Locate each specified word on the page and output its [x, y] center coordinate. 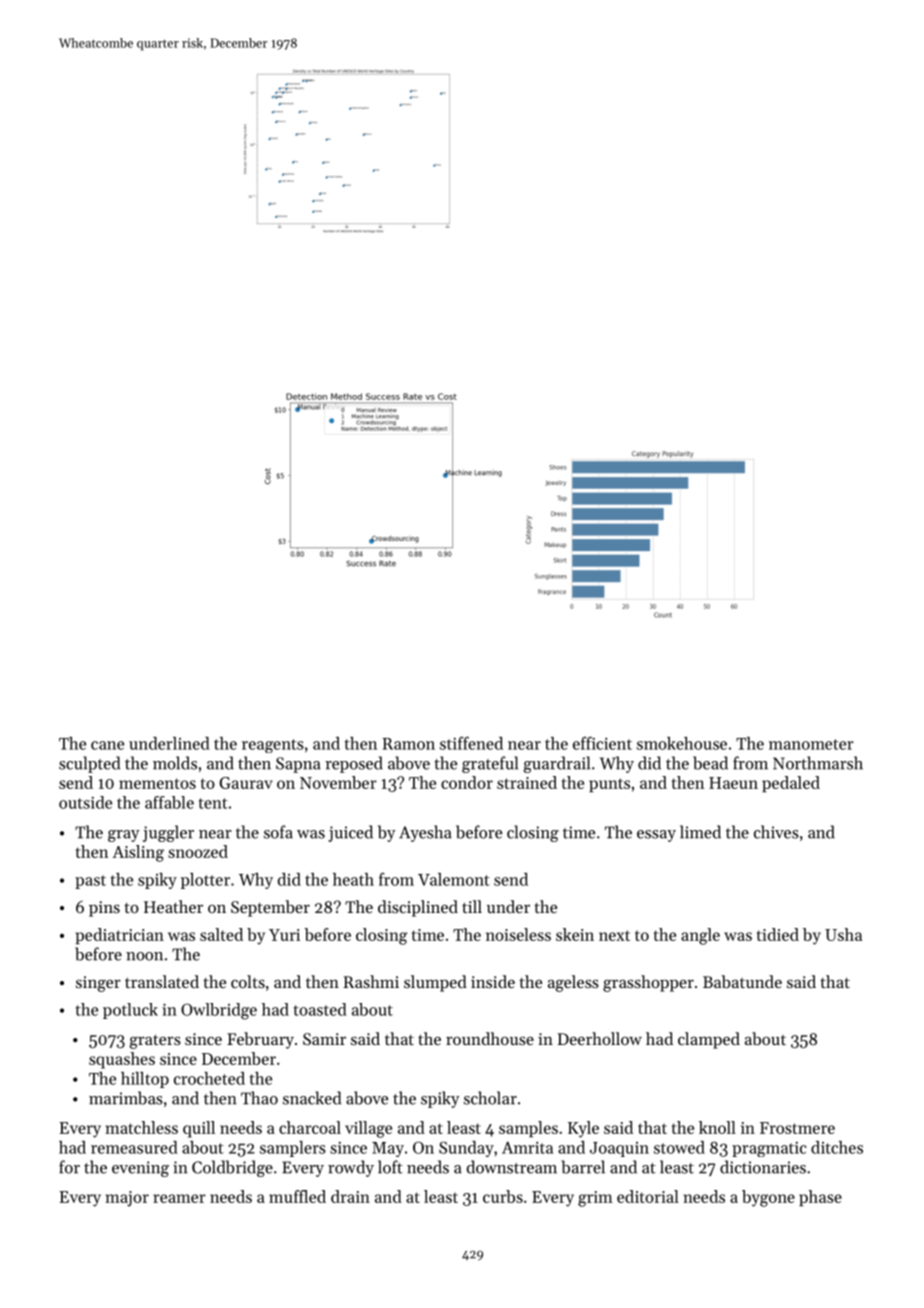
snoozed [198, 851]
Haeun [733, 783]
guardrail [557, 764]
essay [656, 836]
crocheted [209, 1078]
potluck [130, 1011]
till [472, 906]
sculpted [89, 764]
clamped [709, 1040]
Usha [843, 934]
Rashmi [371, 981]
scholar [490, 1098]
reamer [179, 1198]
